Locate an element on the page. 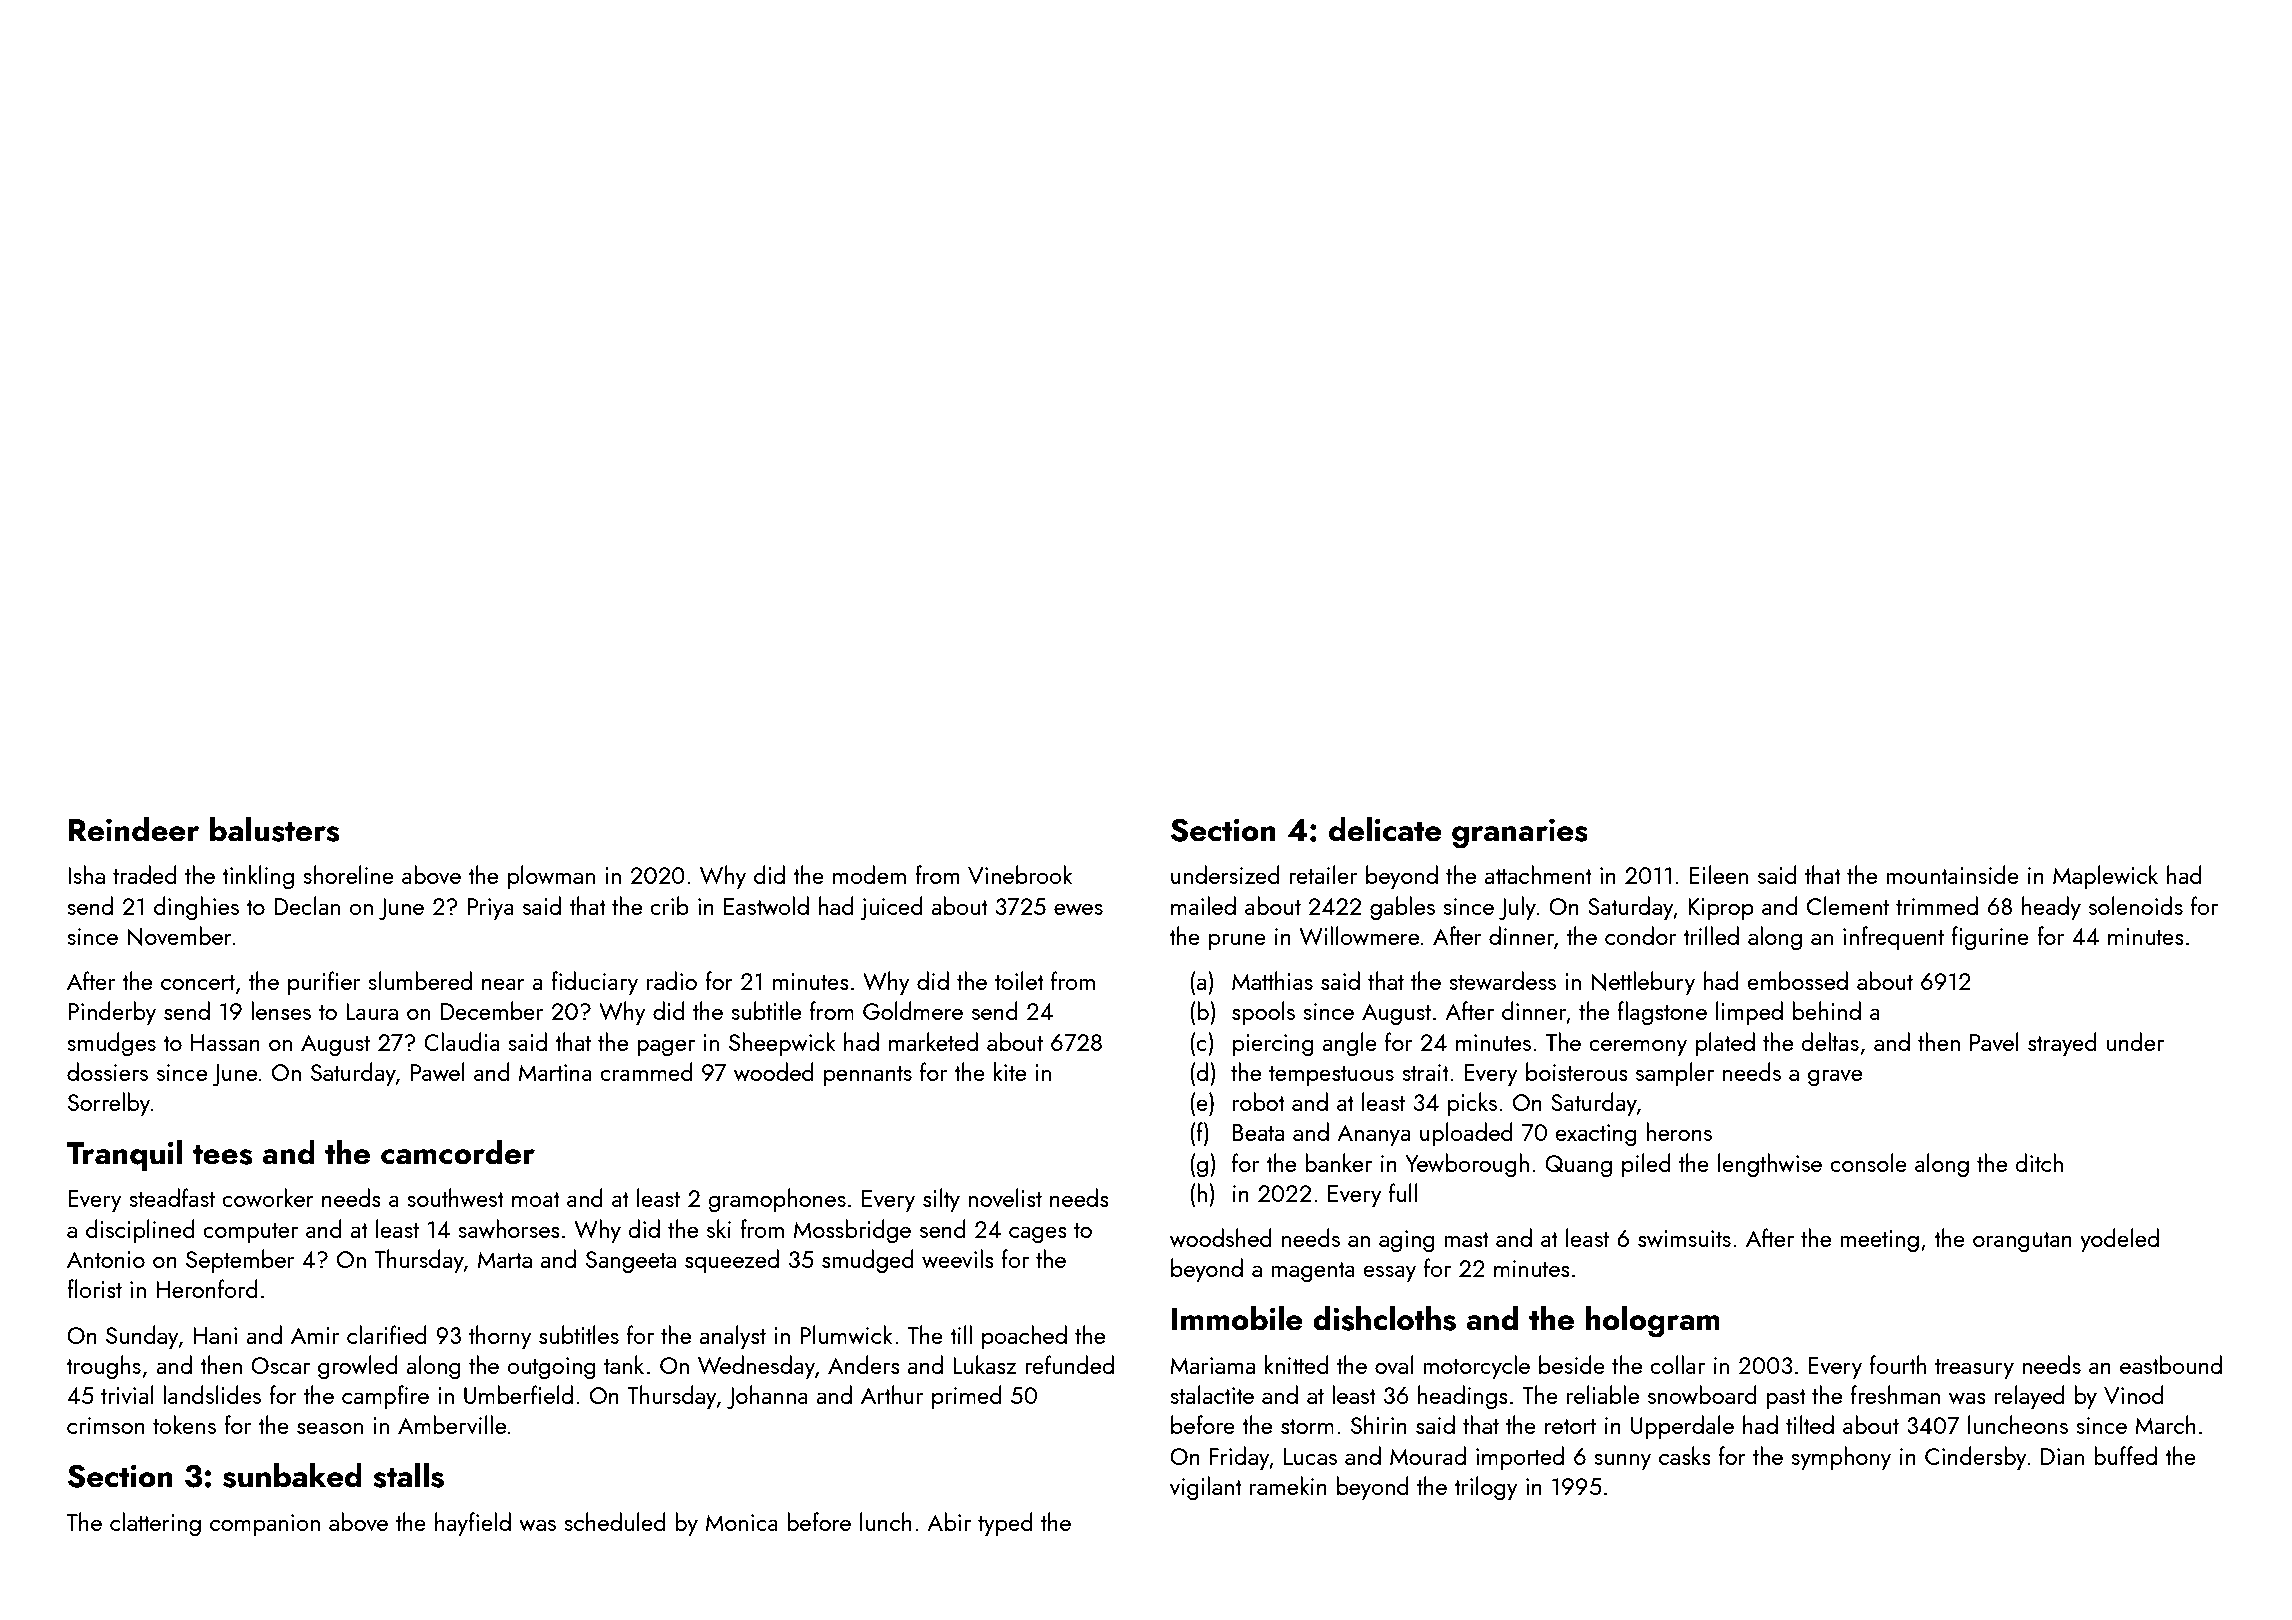 Image resolution: width=2292 pixels, height=1620 pixels. Isha is located at coordinates (86, 874).
